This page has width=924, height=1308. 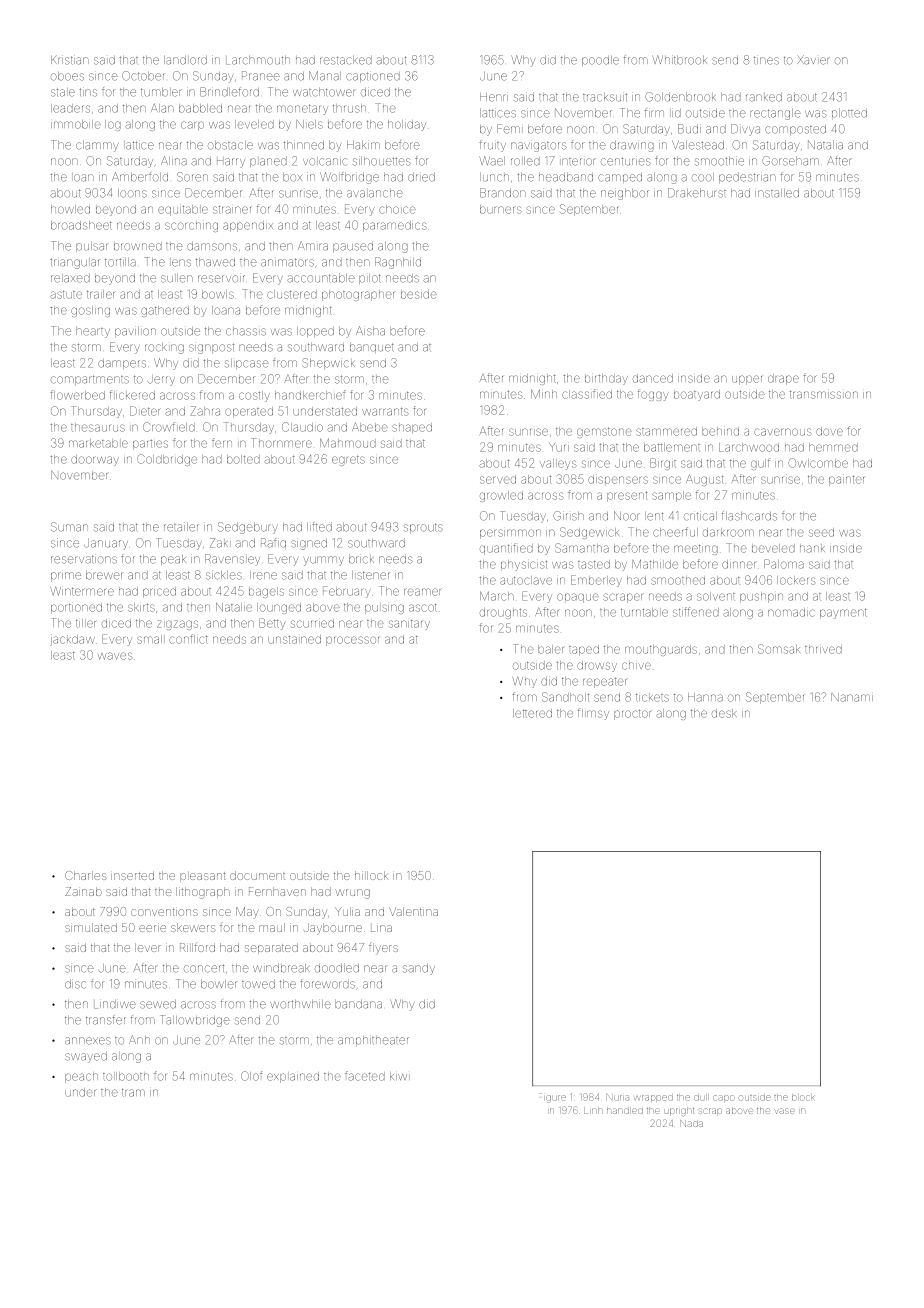 What do you see at coordinates (192, 177) in the page?
I see `Soren` at bounding box center [192, 177].
